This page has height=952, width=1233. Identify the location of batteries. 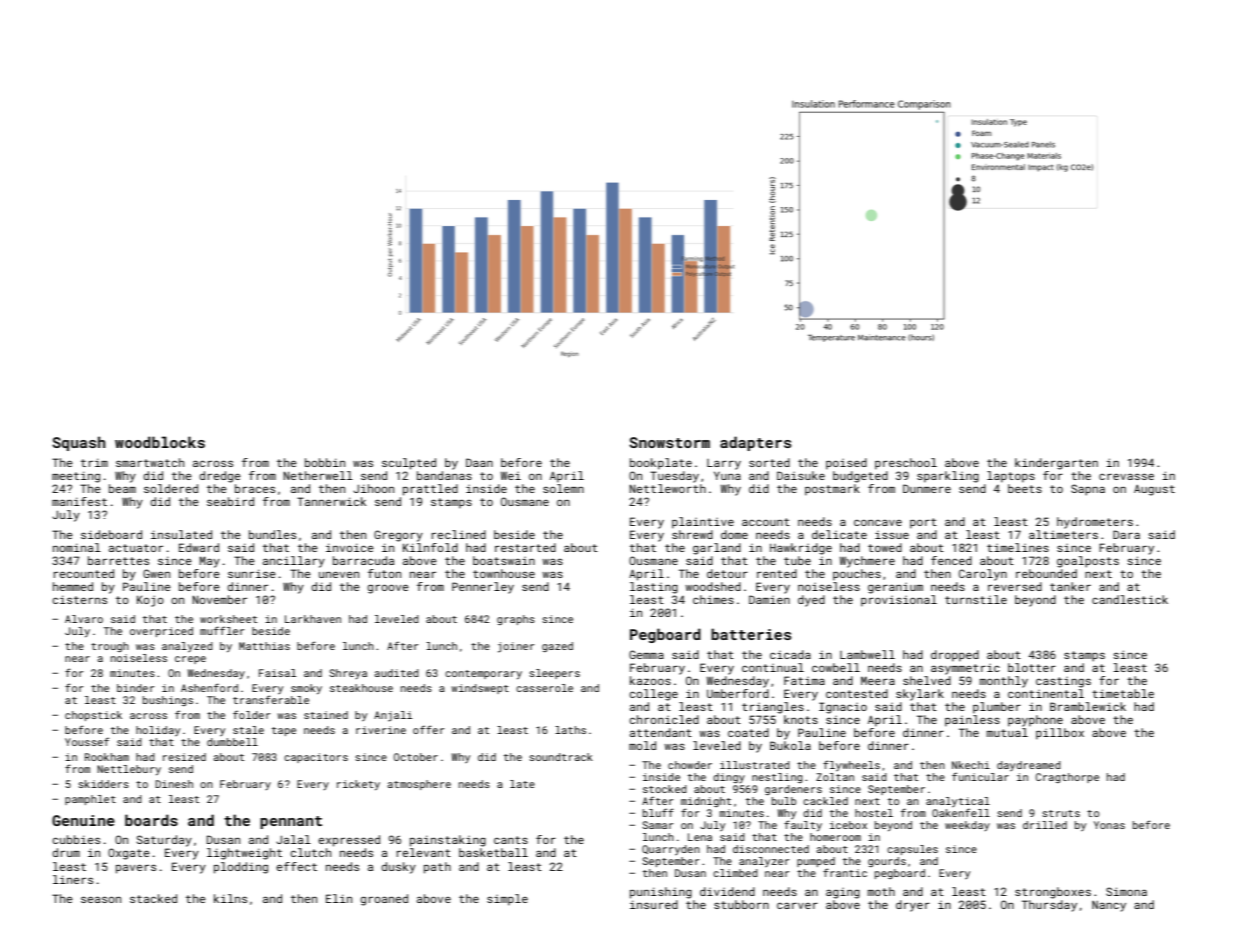
(751, 634).
